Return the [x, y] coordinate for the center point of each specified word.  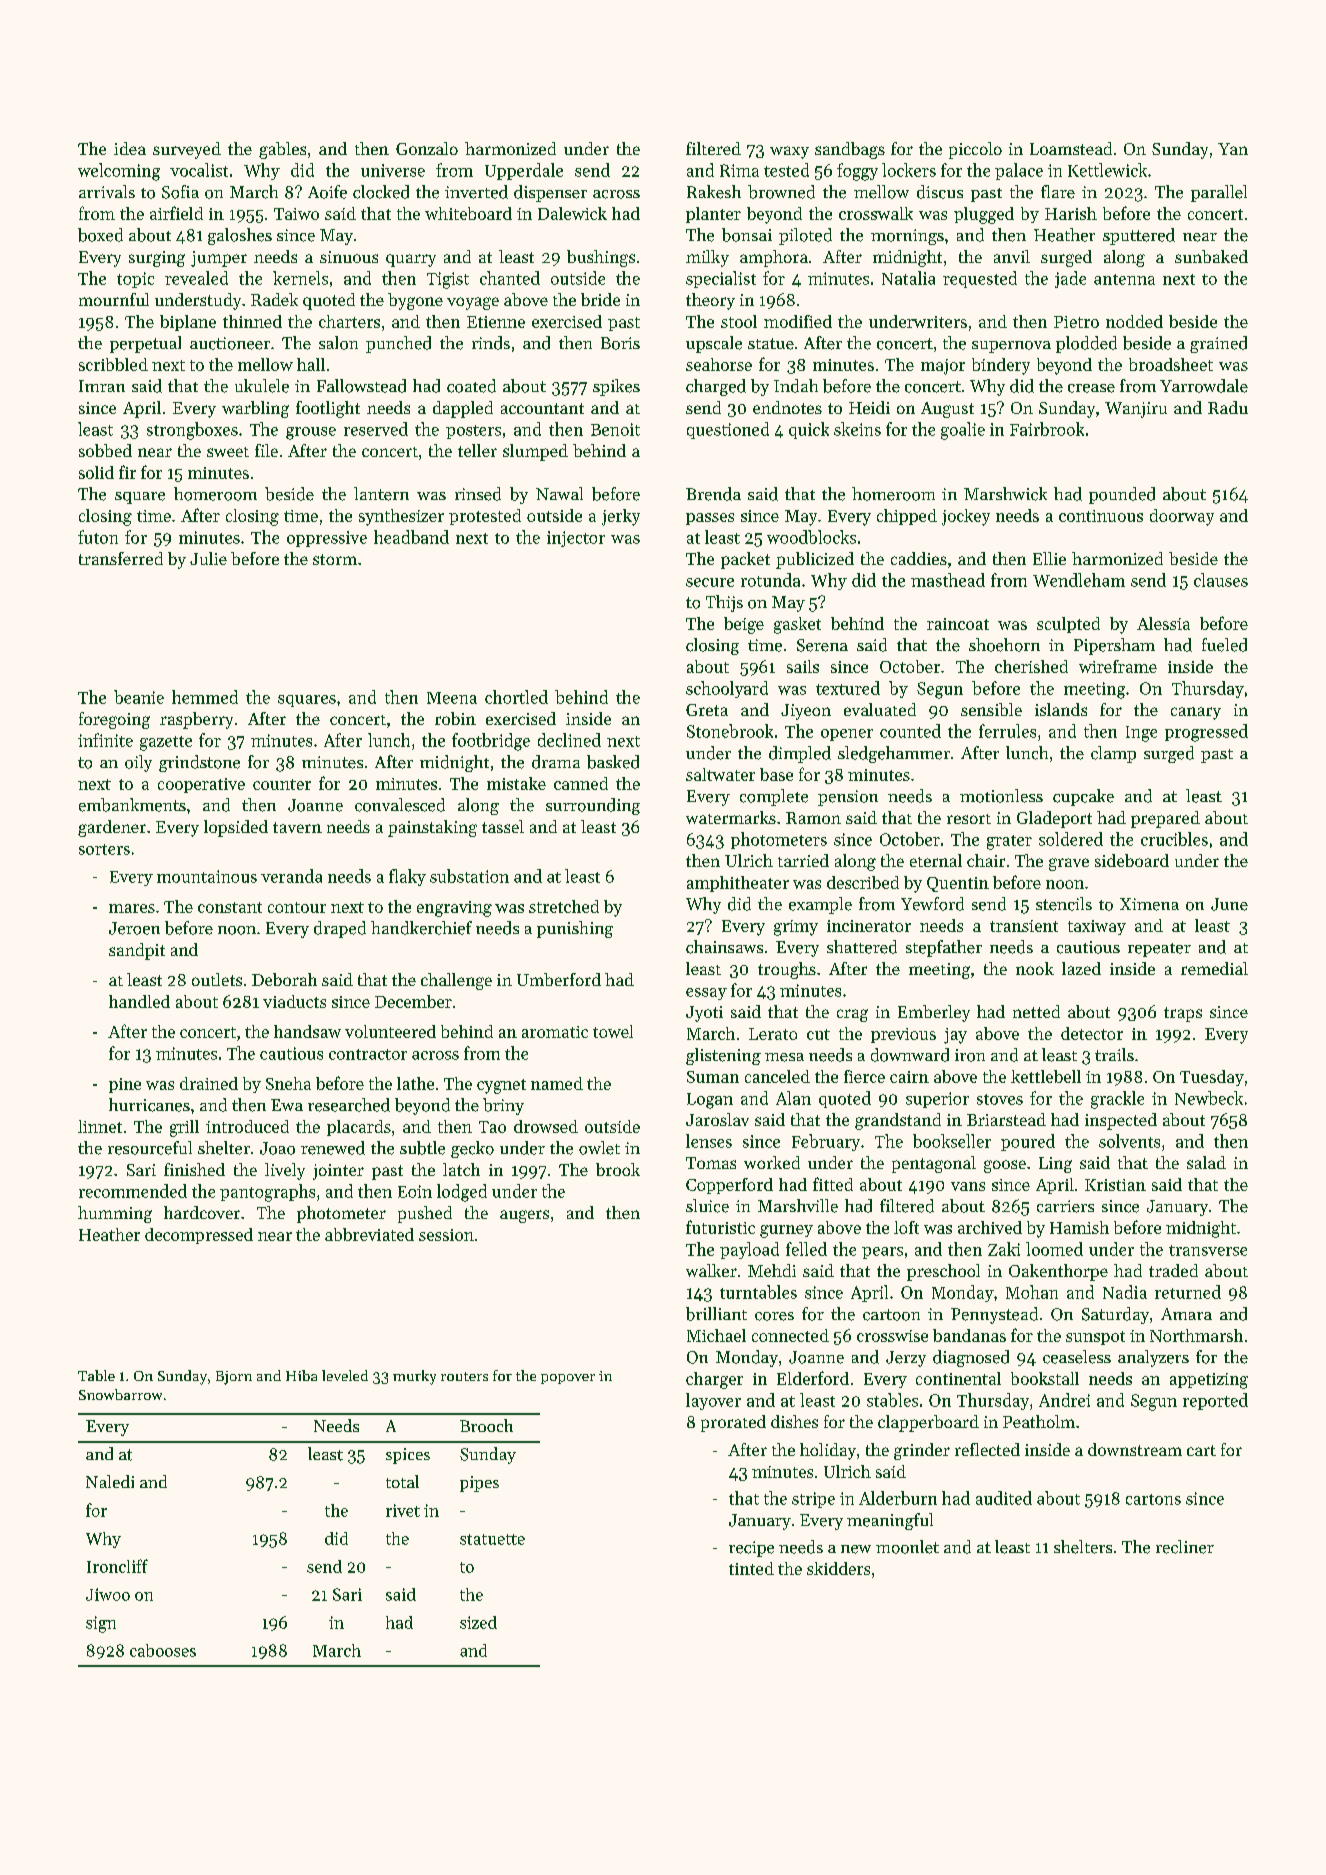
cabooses [163, 1650]
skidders [838, 1568]
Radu [1228, 407]
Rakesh [714, 192]
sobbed [105, 450]
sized [478, 1622]
